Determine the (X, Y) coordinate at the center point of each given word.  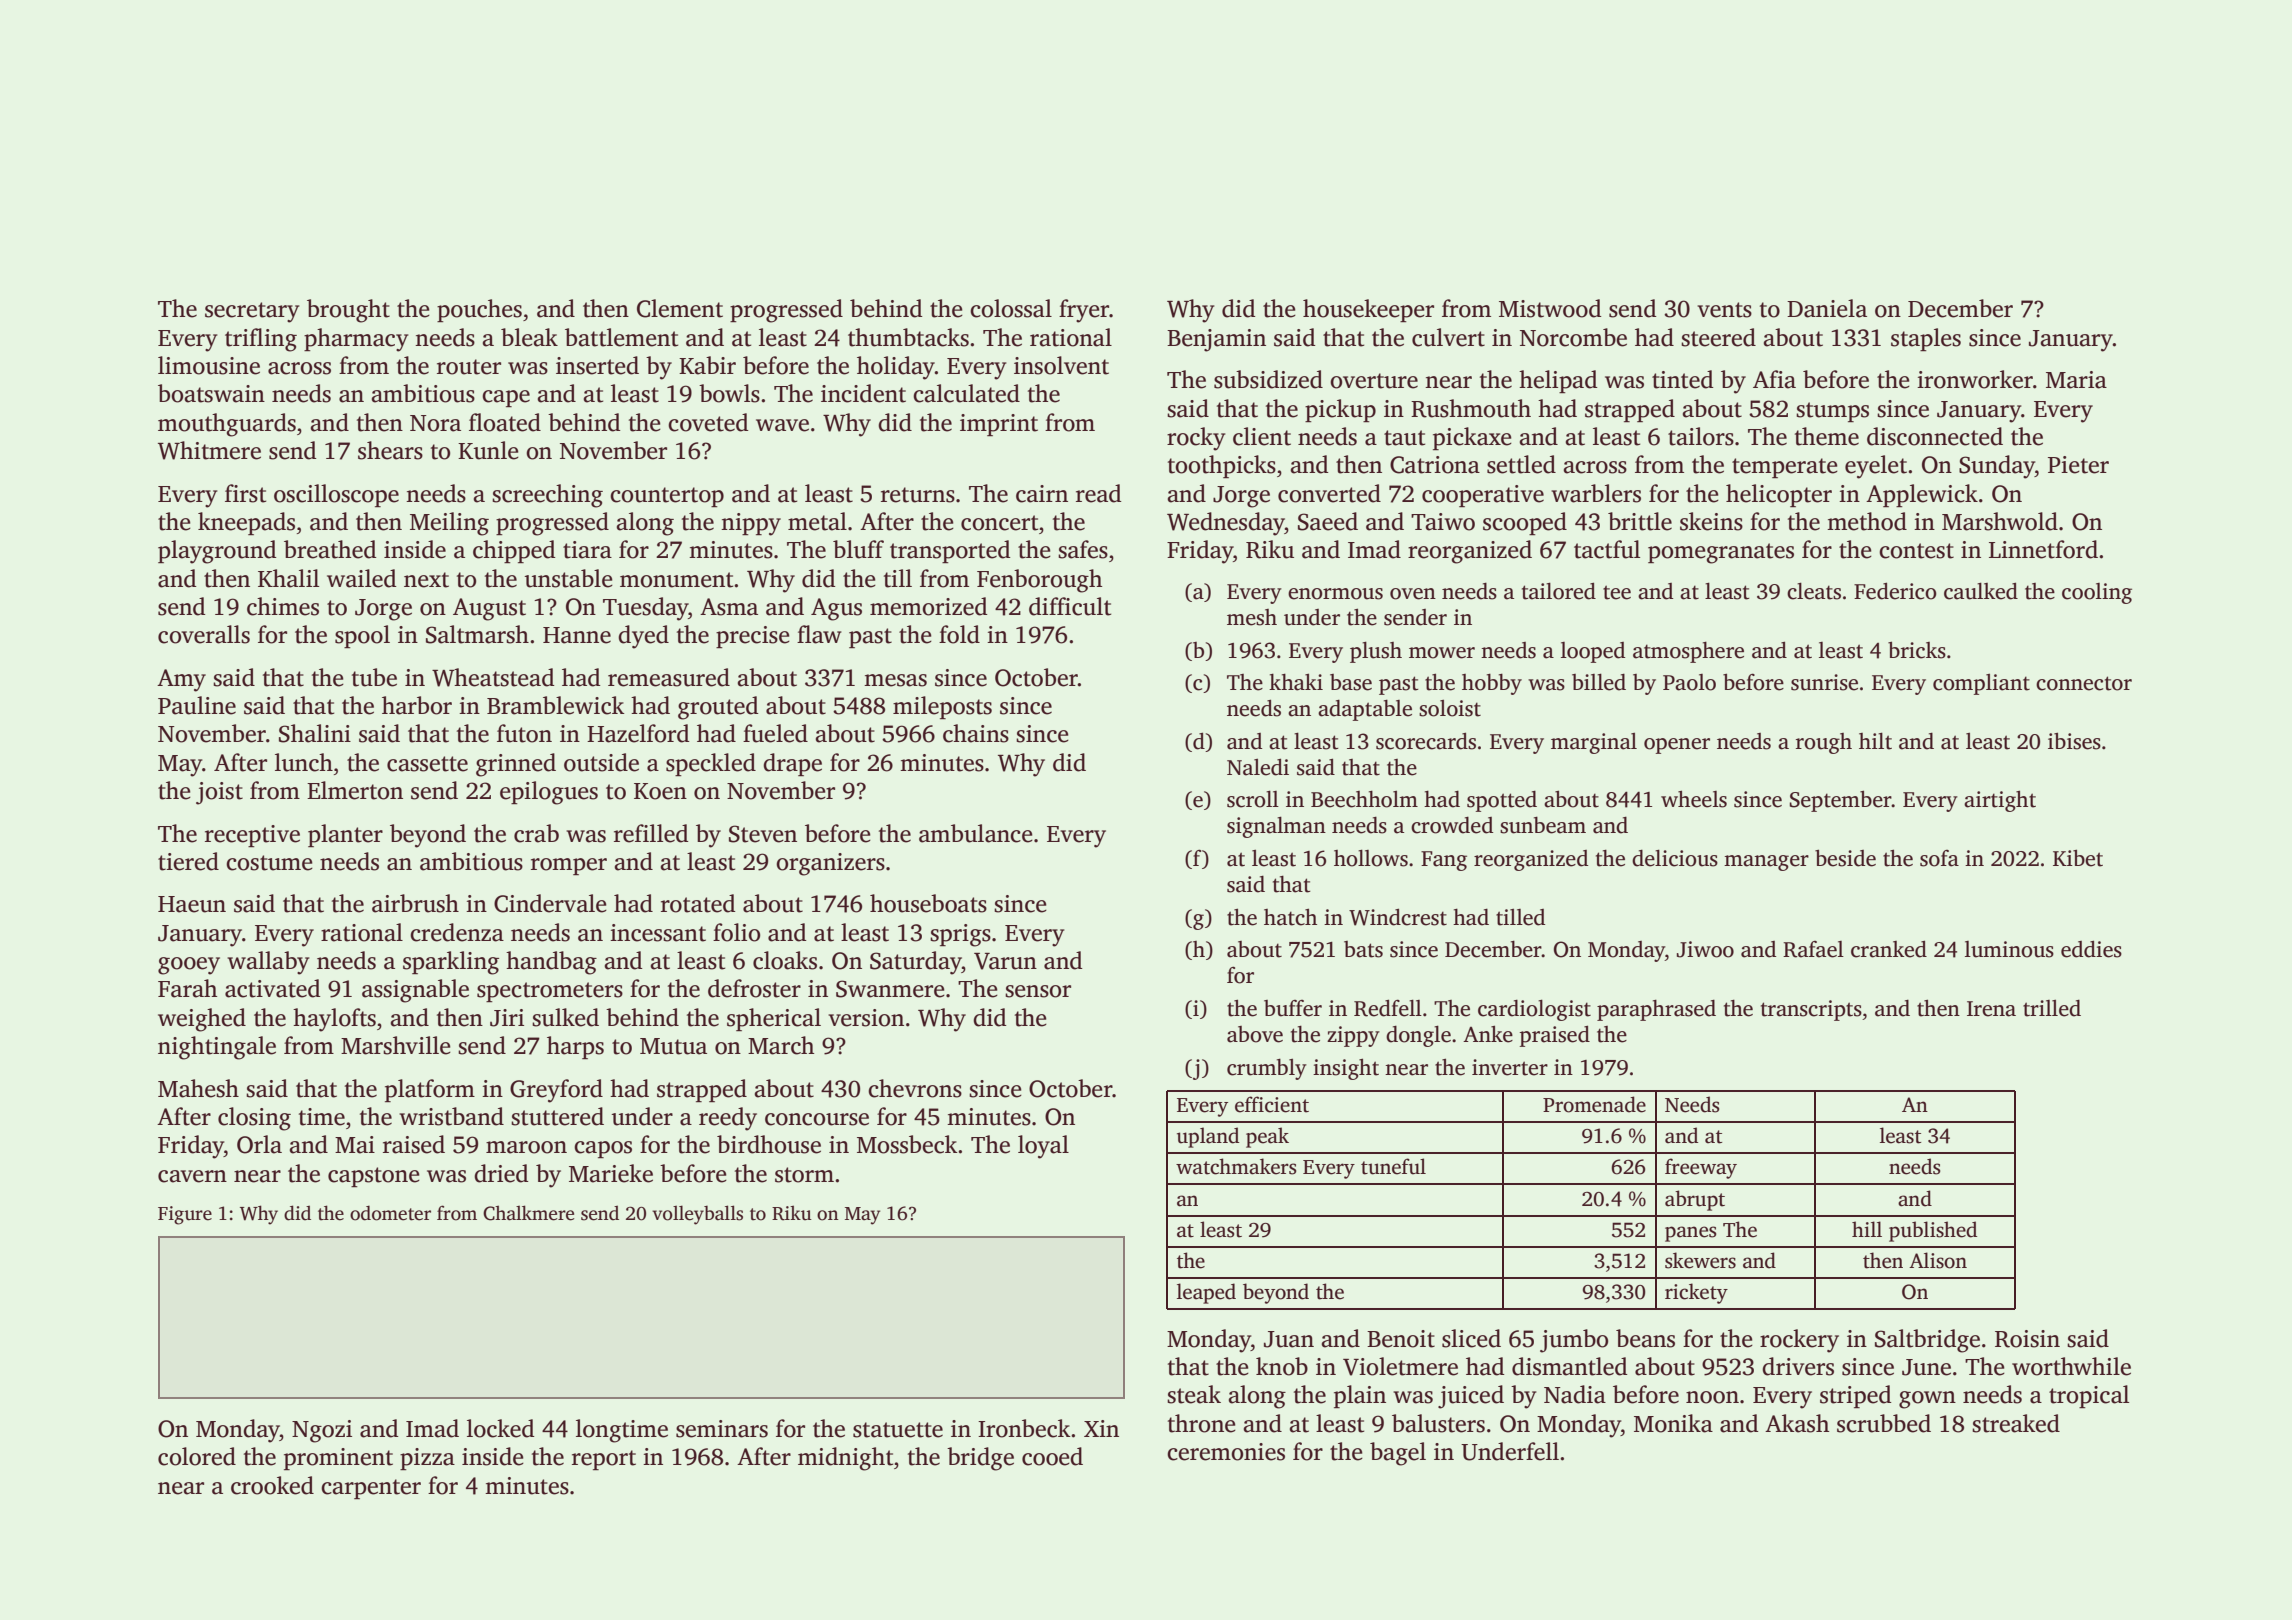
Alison (1938, 1260)
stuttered (557, 1116)
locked (501, 1428)
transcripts (1811, 1010)
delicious (1675, 858)
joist (219, 793)
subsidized (1268, 379)
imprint (999, 425)
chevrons (915, 1088)
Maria (2076, 380)
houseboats (928, 903)
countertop (667, 497)
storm (804, 1175)
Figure (185, 1215)
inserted (597, 365)
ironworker (1975, 379)
